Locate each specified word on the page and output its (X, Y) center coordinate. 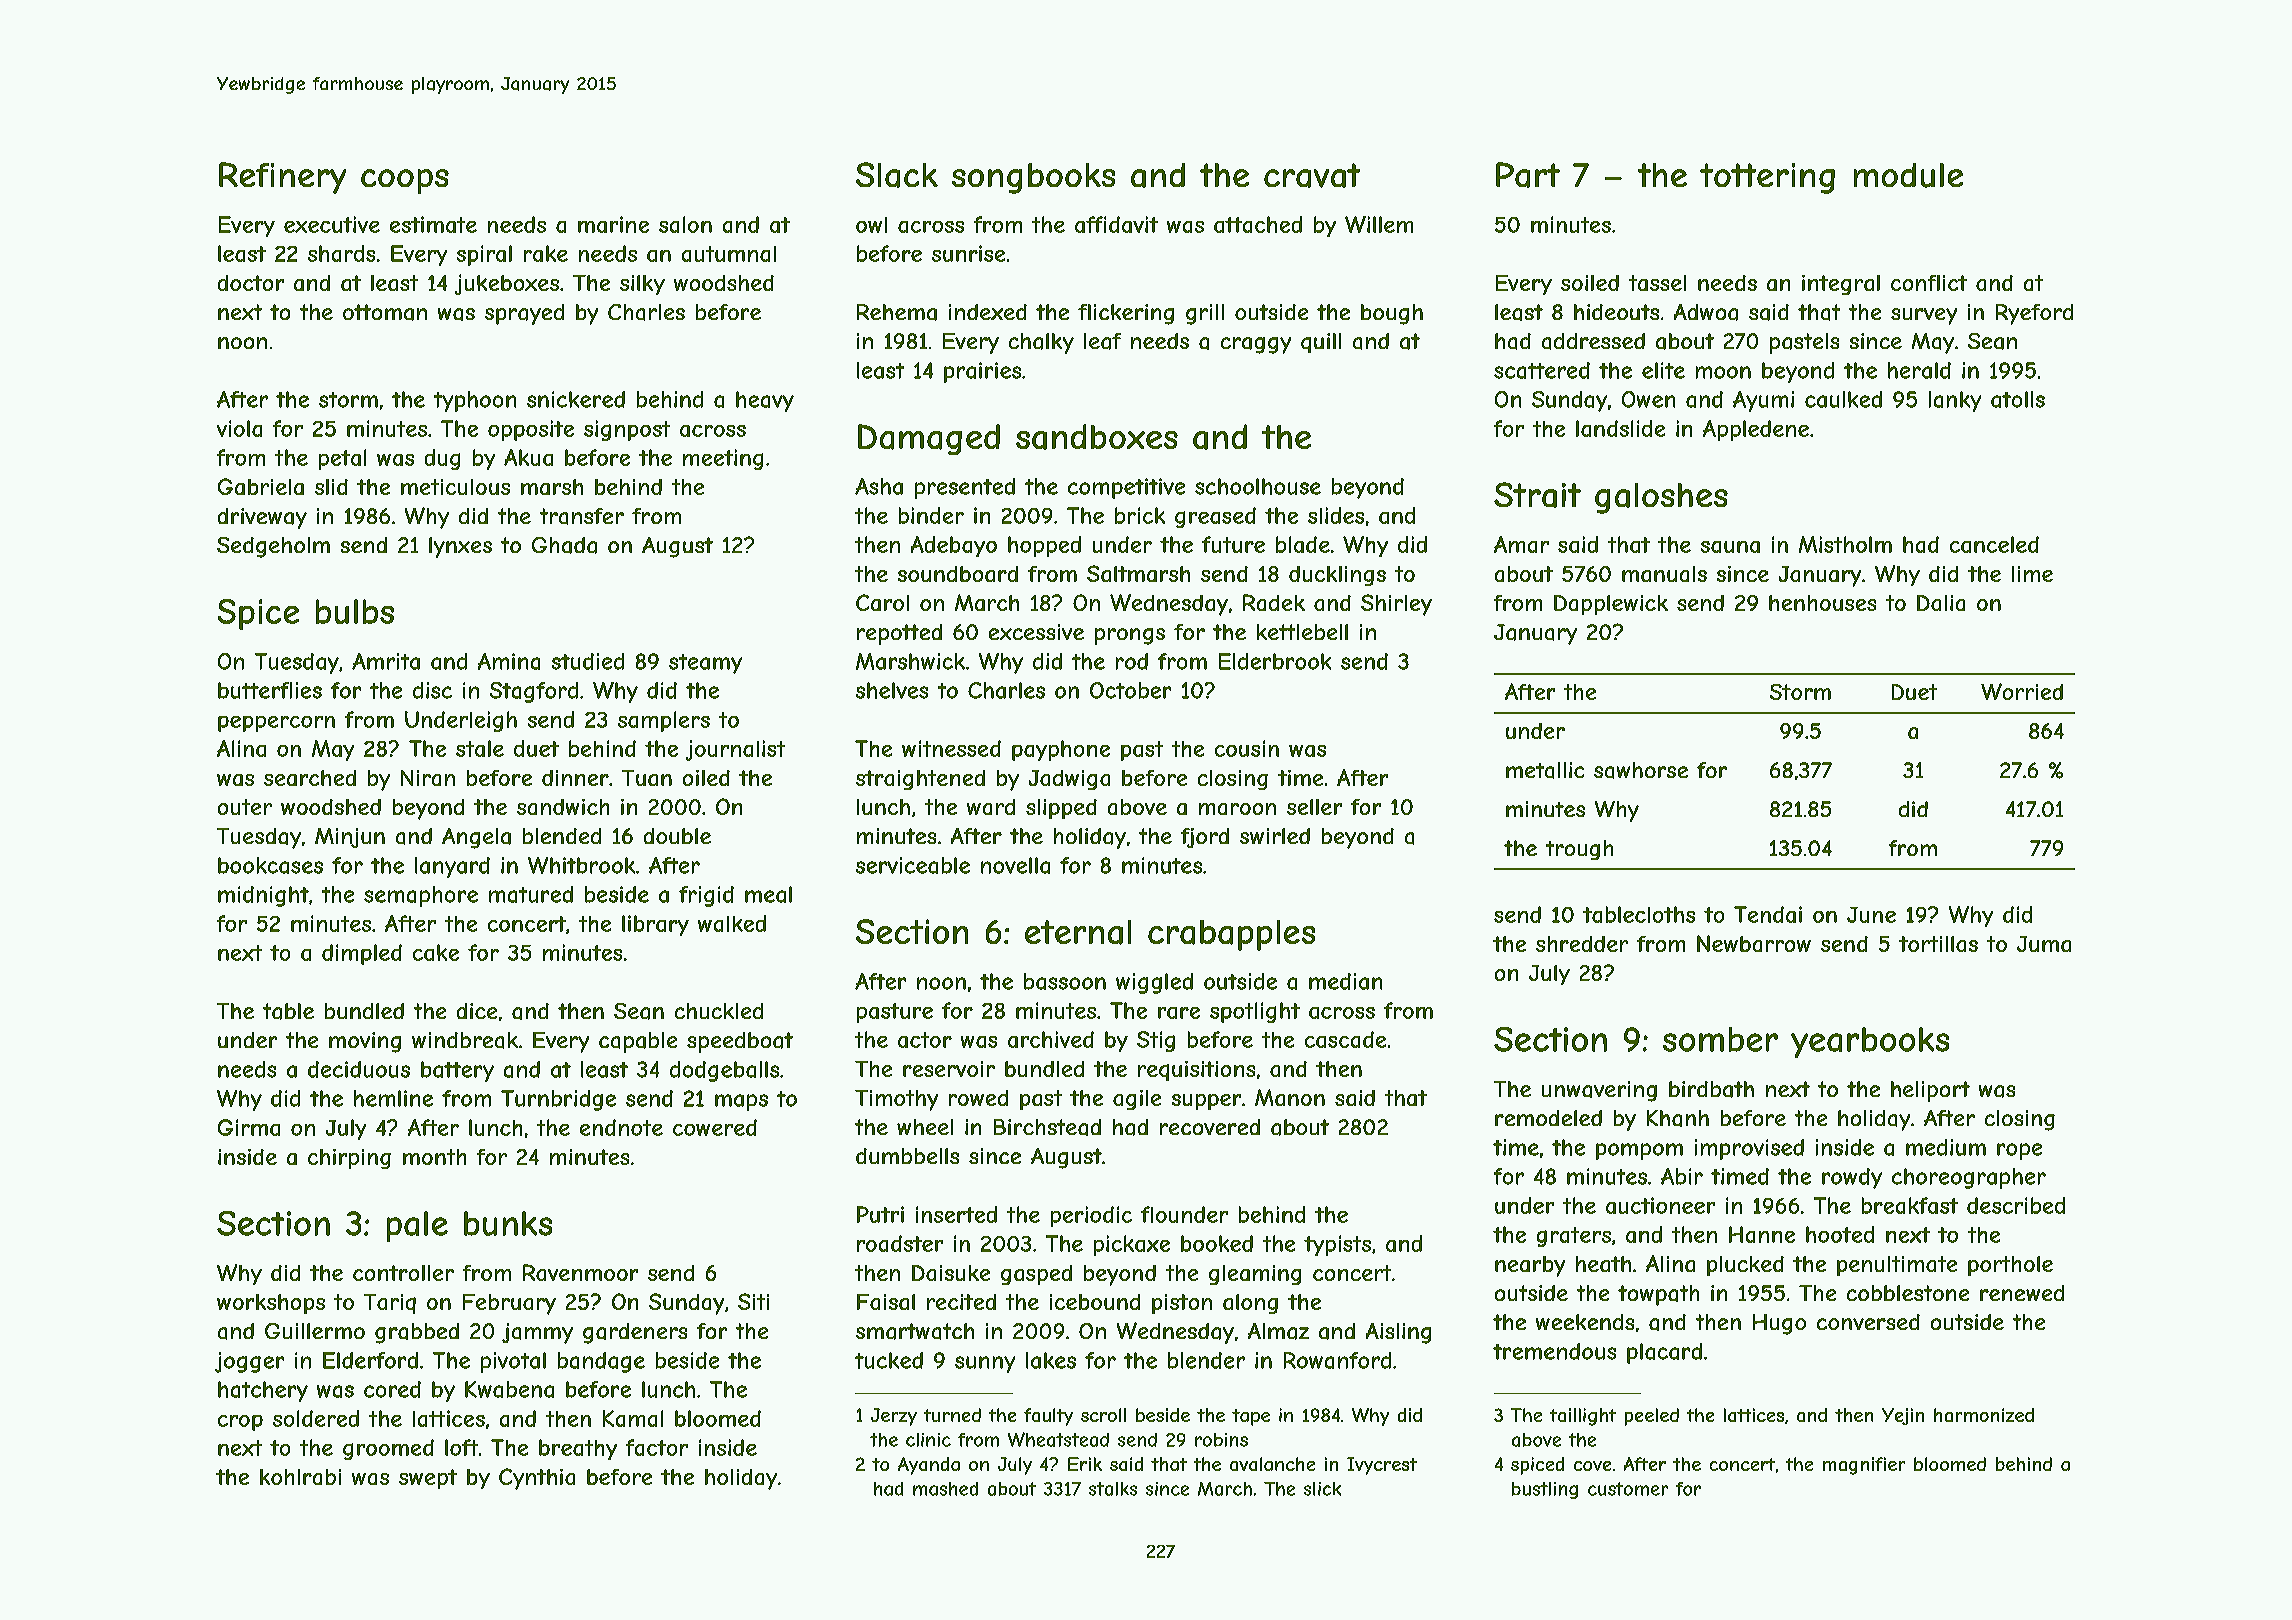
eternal (1078, 932)
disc (432, 690)
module (1908, 175)
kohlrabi (300, 1477)
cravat (1312, 175)
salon (685, 224)
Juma (2044, 944)
